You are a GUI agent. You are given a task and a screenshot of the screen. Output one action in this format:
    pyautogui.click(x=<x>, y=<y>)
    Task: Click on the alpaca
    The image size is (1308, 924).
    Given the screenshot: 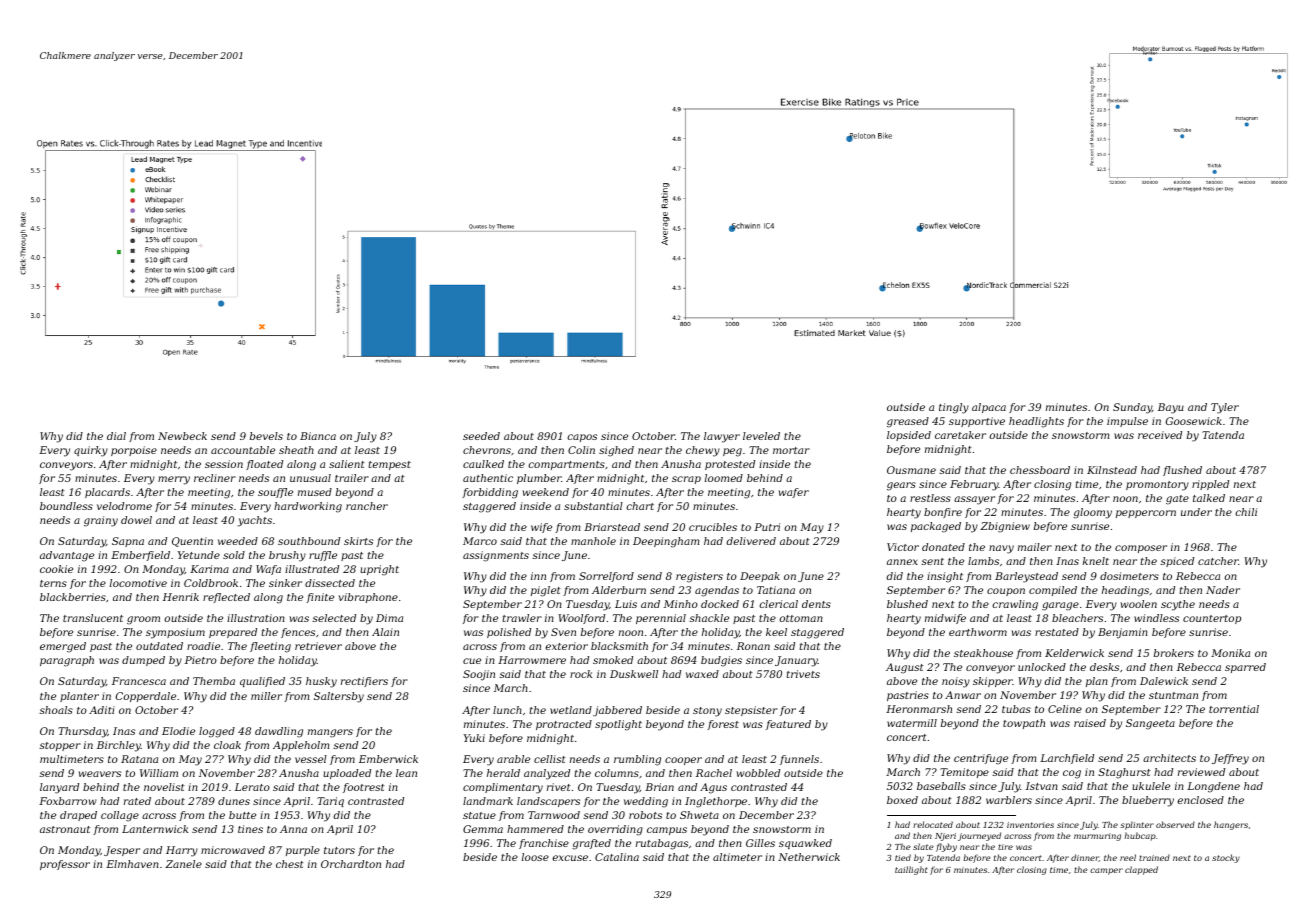 What is the action you would take?
    pyautogui.click(x=989, y=408)
